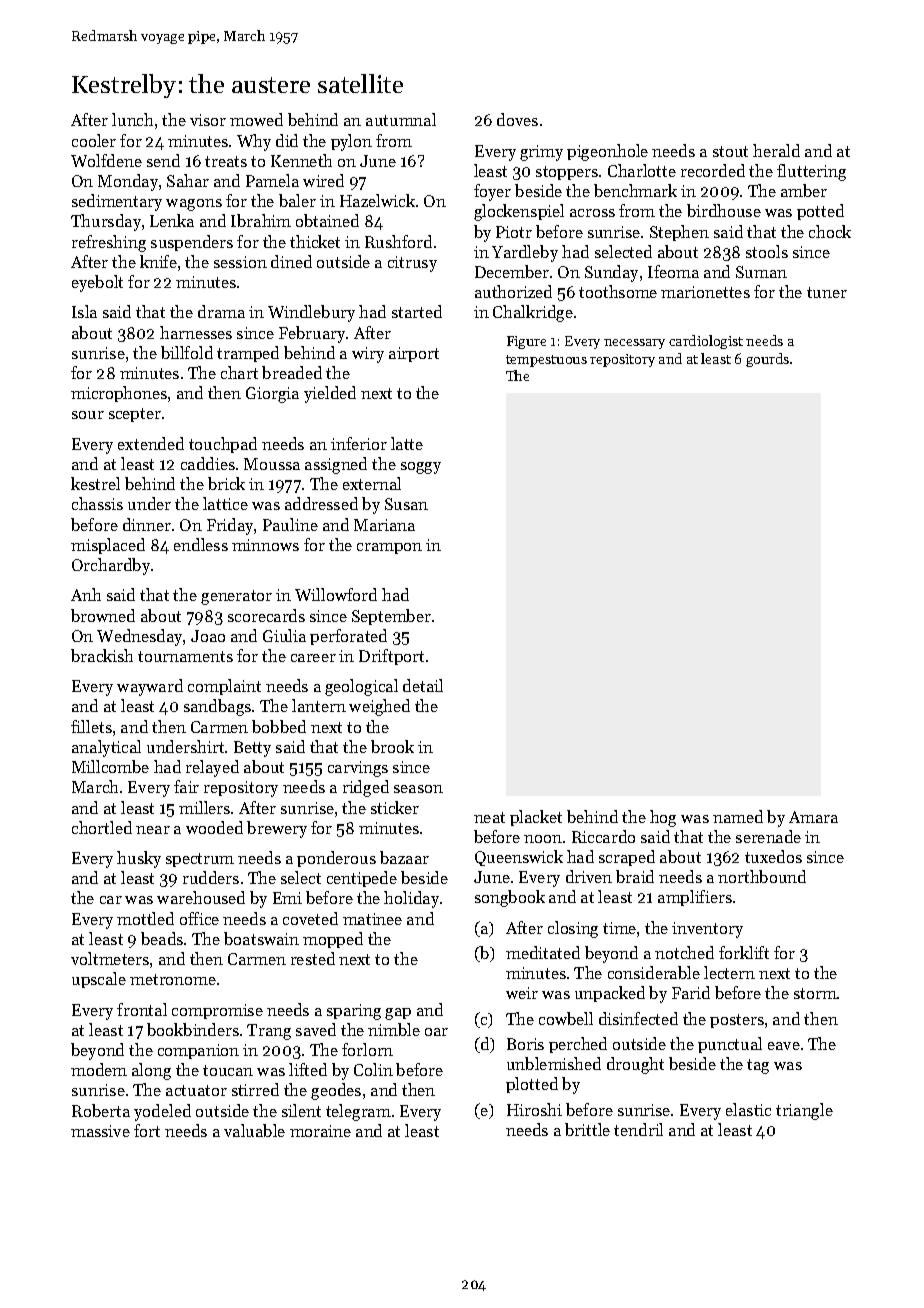 The width and height of the document is (924, 1308). I want to click on scepter, so click(135, 415).
